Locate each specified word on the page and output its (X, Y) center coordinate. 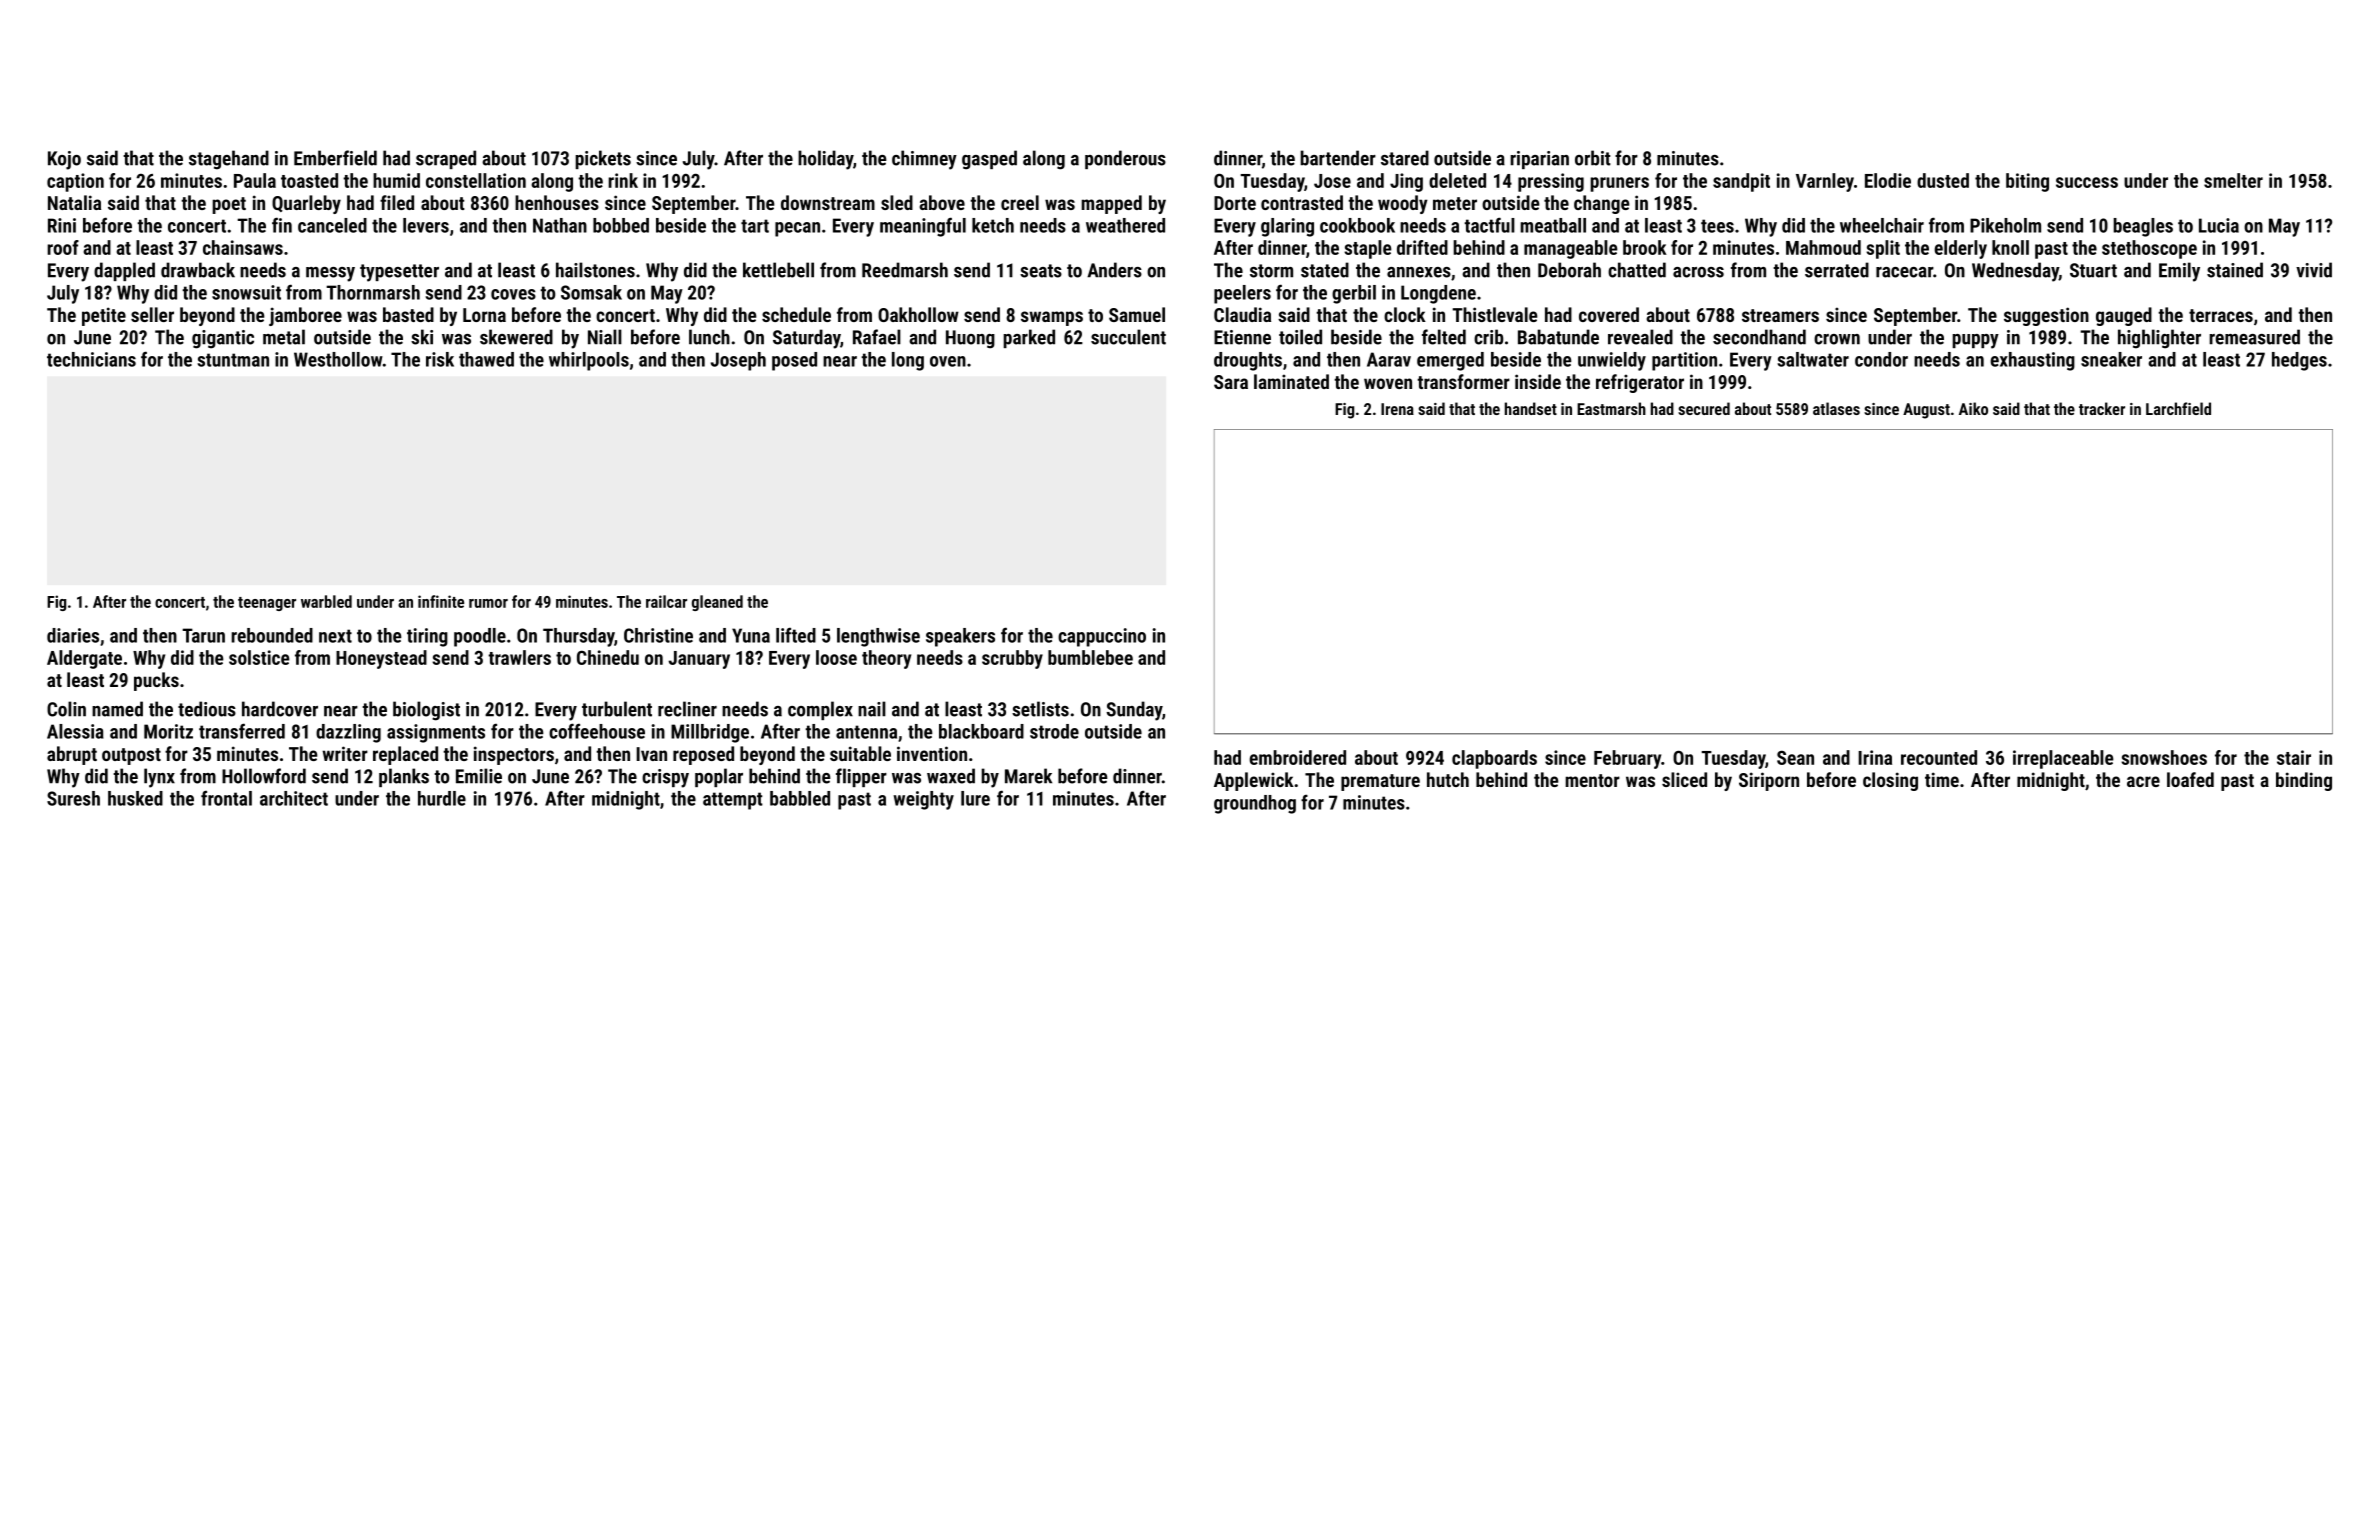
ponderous (1125, 159)
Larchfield (2178, 408)
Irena (1397, 409)
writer (345, 753)
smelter (2233, 180)
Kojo (64, 160)
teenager (267, 604)
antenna (866, 732)
